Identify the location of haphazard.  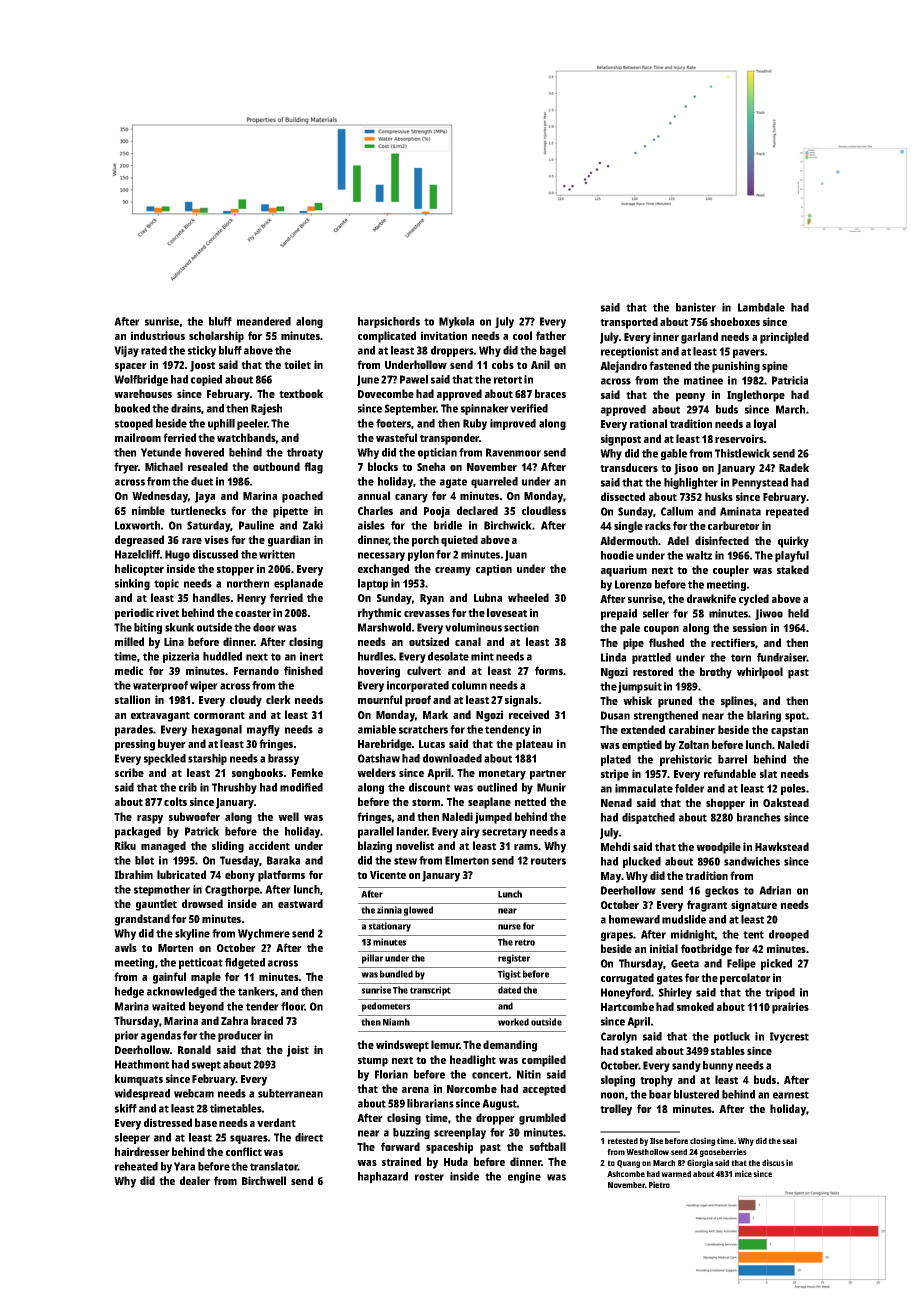
(383, 1177).
